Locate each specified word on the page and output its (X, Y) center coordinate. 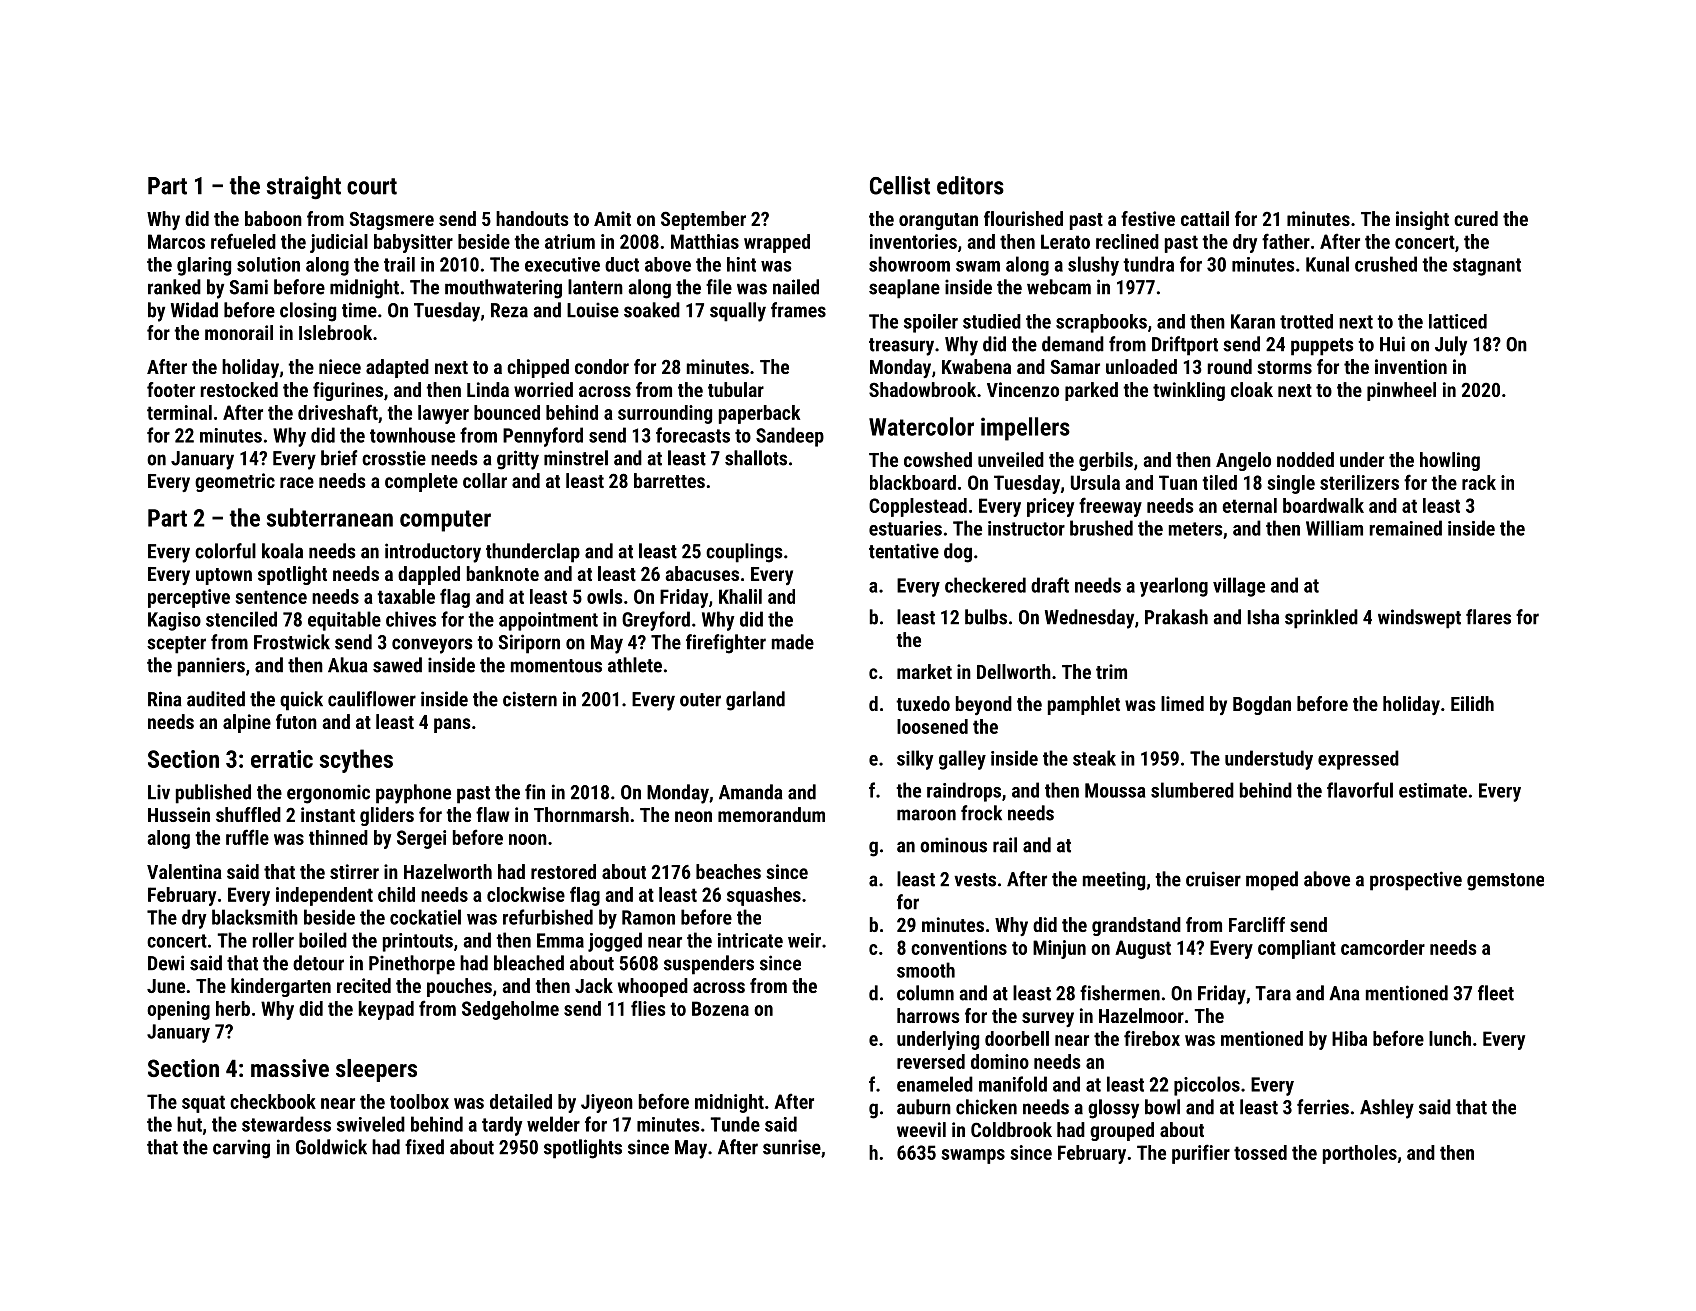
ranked (174, 287)
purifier (1201, 1154)
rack (1479, 482)
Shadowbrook (922, 389)
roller (273, 940)
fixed (424, 1147)
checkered (985, 585)
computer (445, 521)
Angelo (1243, 461)
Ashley (1387, 1109)
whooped (653, 987)
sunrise (792, 1147)
